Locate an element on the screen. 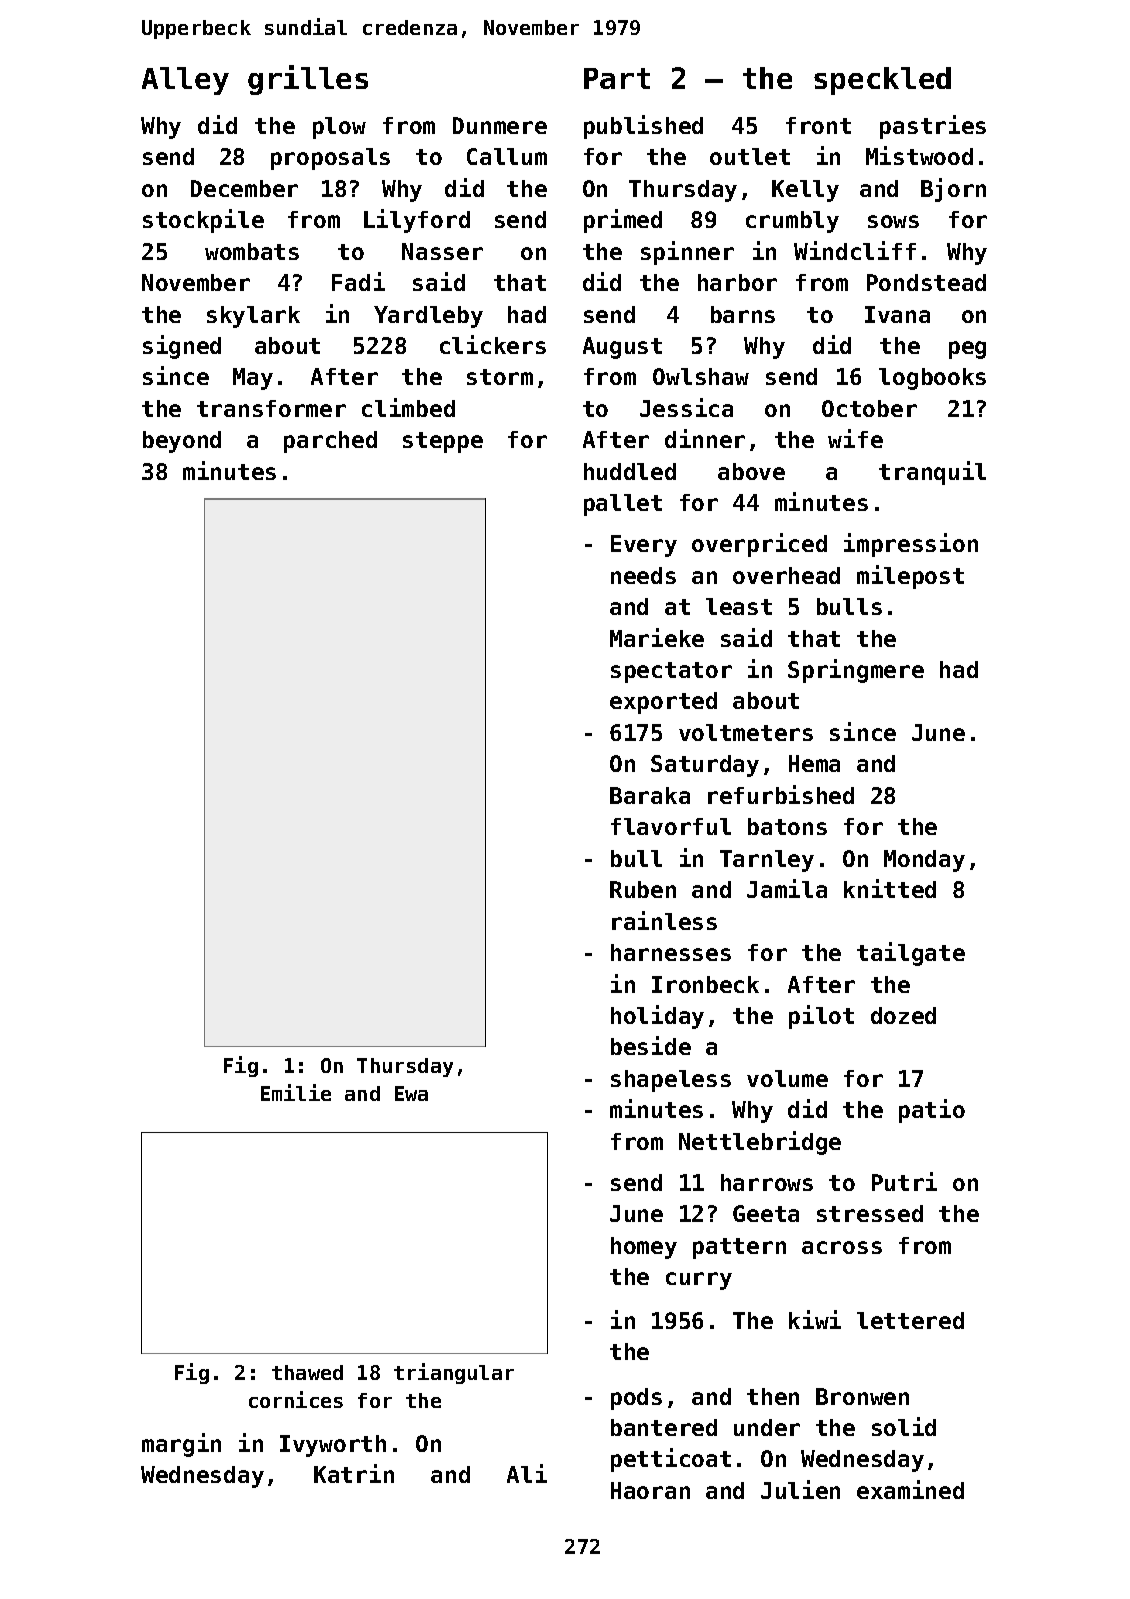 Image resolution: width=1130 pixels, height=1599 pixels. margin is located at coordinates (181, 1445).
